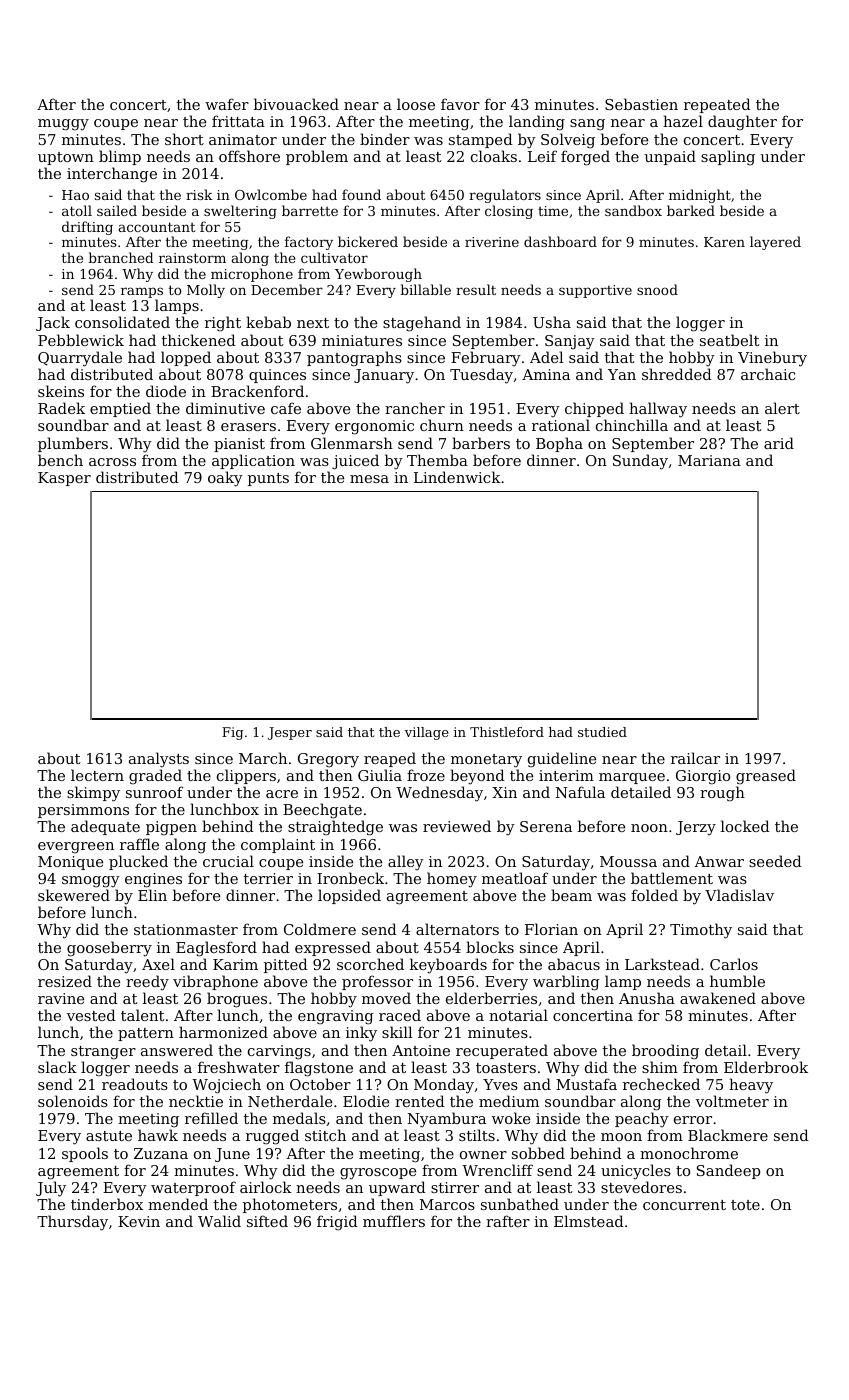 This page has width=849, height=1400. Describe the element at coordinates (427, 733) in the page. I see `village` at that location.
